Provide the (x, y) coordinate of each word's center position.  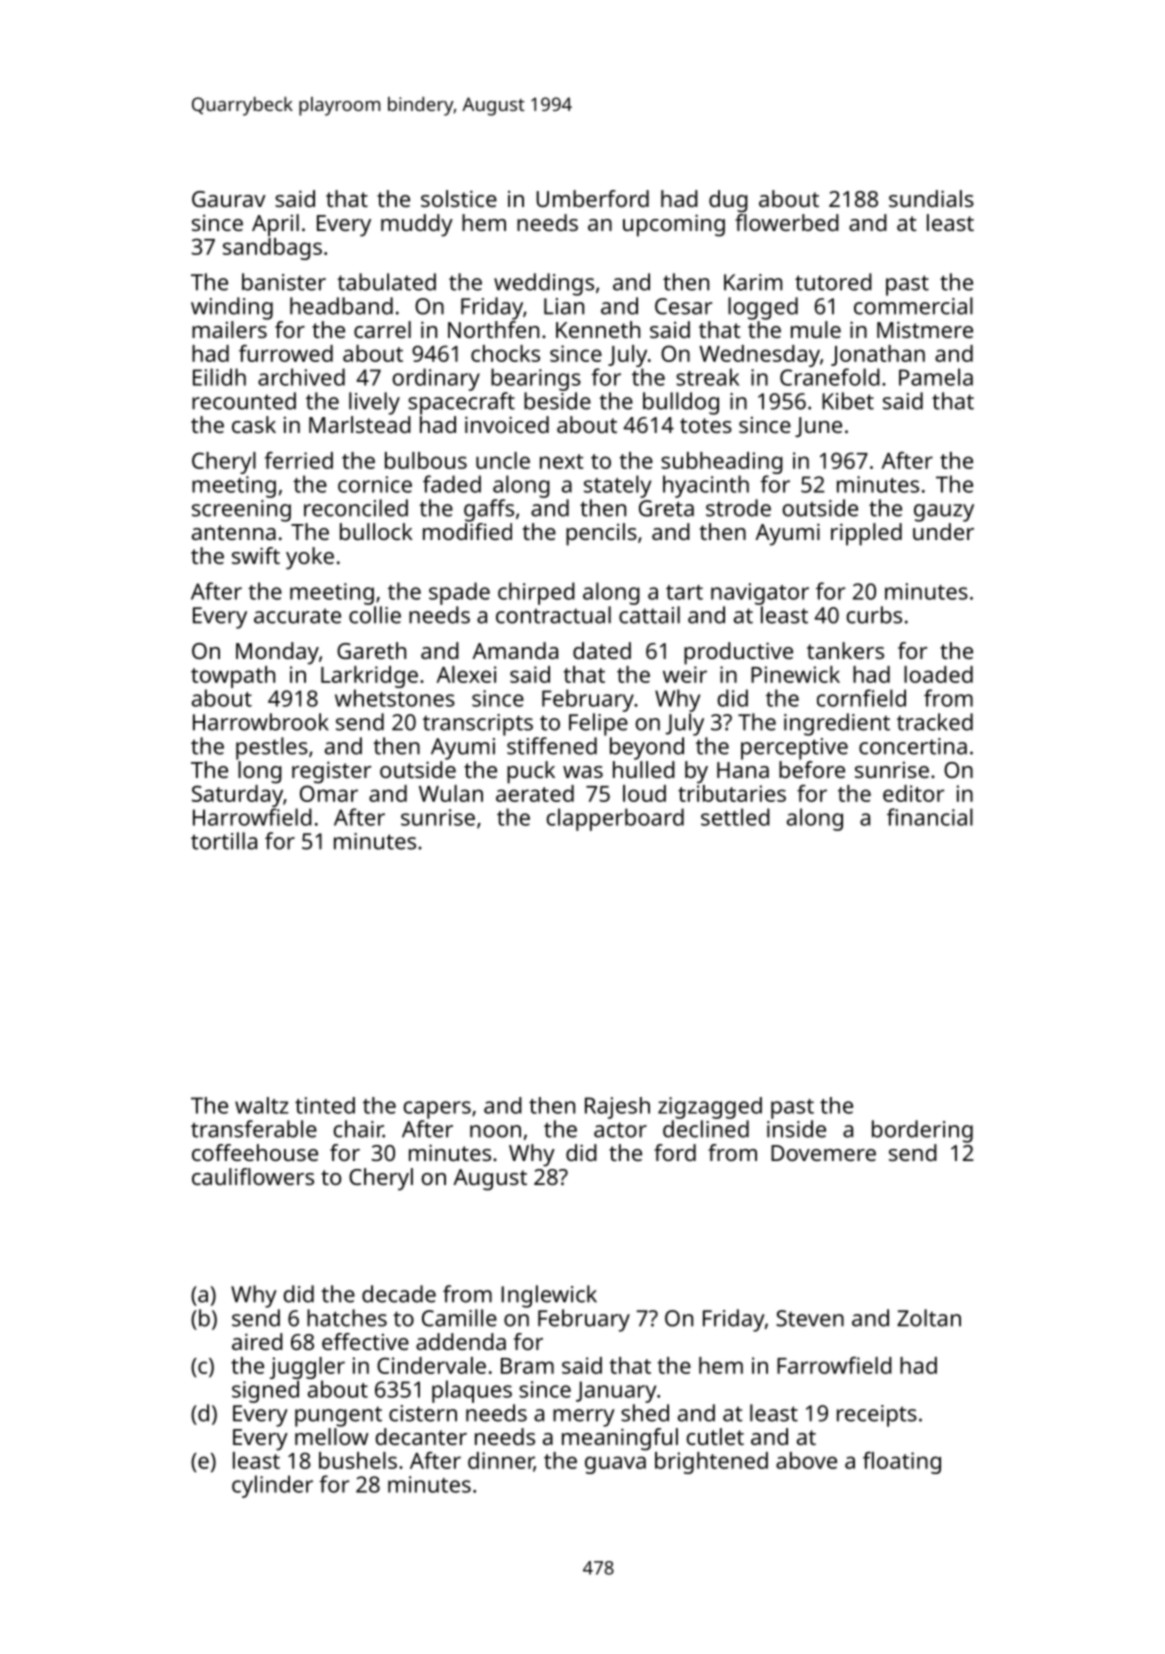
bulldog (681, 403)
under (943, 531)
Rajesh (617, 1108)
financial (930, 817)
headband (341, 306)
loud (644, 793)
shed (645, 1413)
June (818, 427)
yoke (310, 558)
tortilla (224, 841)
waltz (262, 1105)
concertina (913, 746)
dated (602, 650)
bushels (358, 1460)
